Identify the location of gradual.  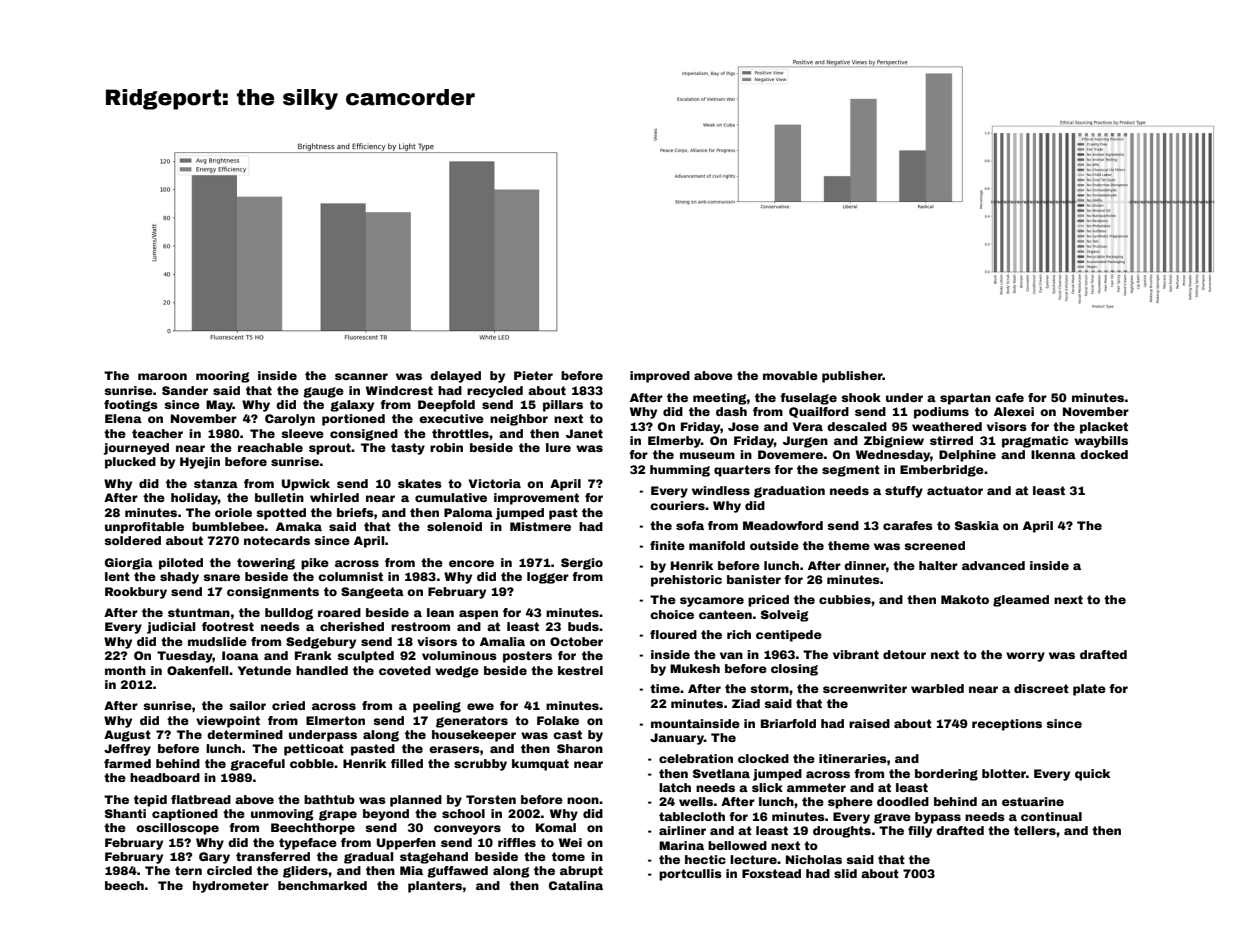
(368, 858).
